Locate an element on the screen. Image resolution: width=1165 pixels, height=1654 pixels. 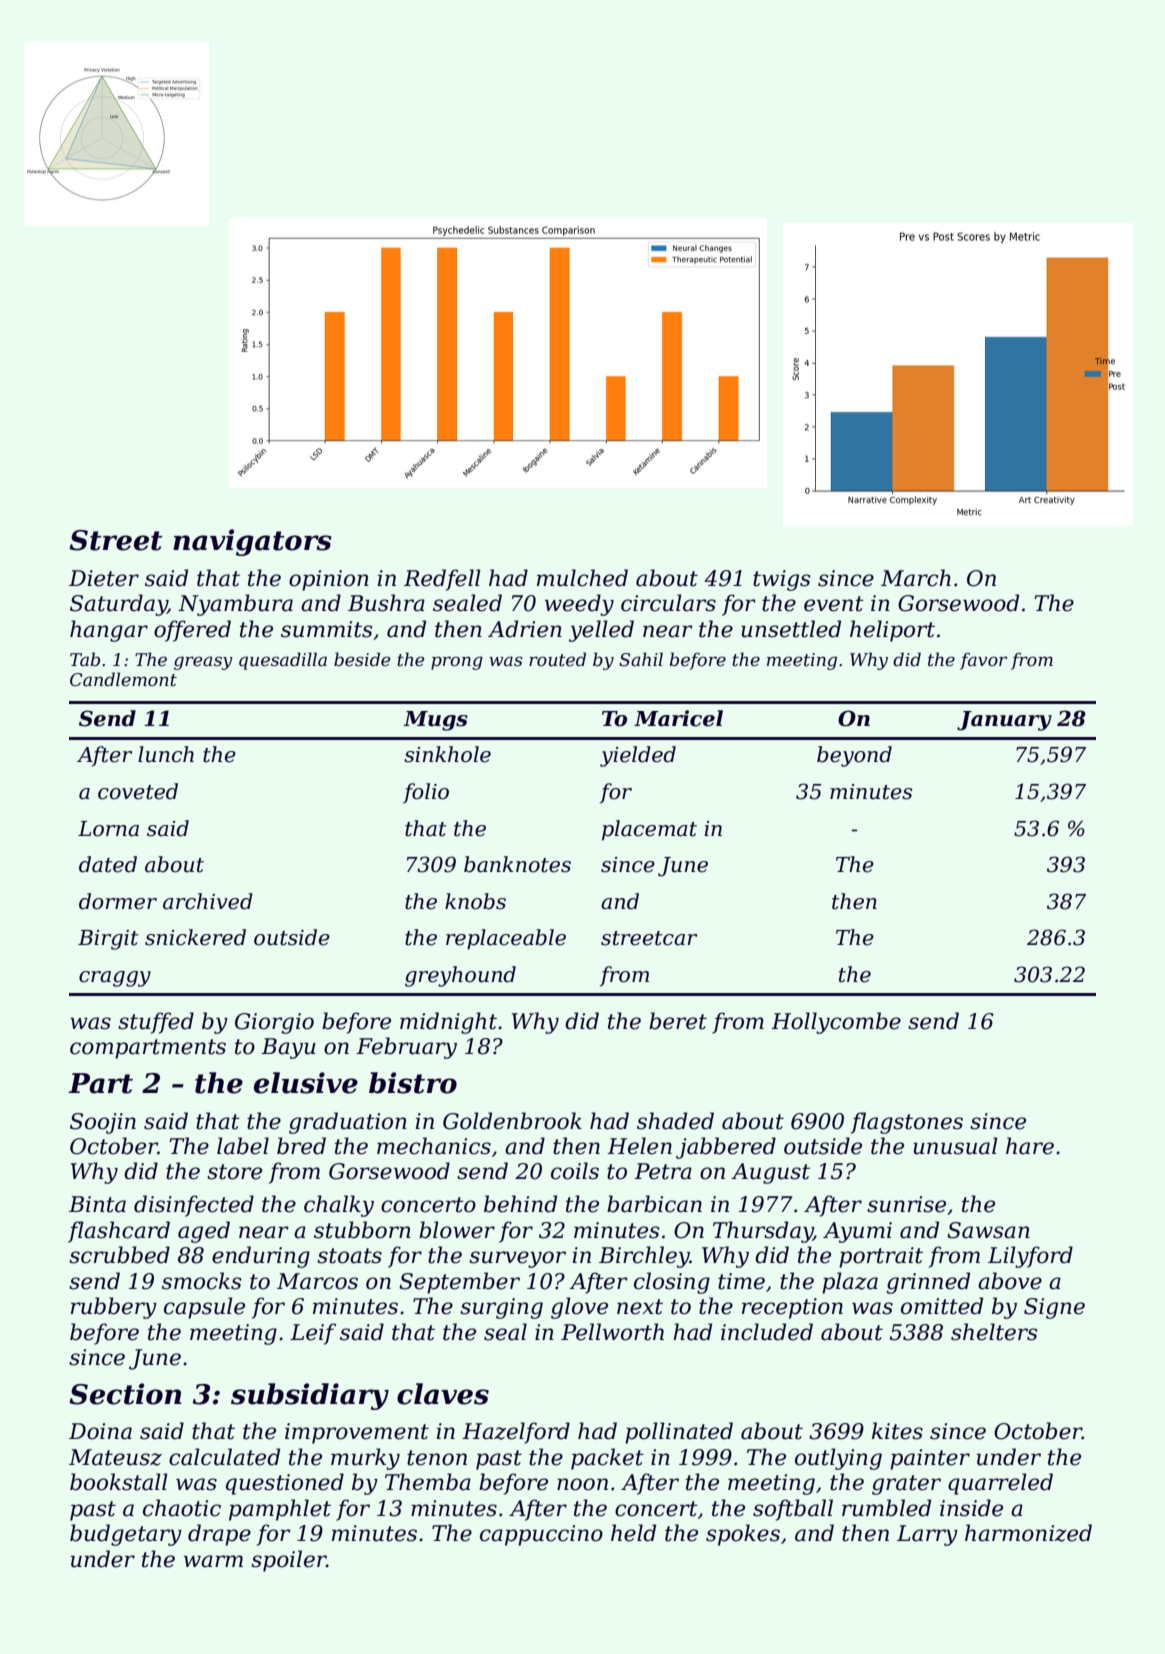
banknotes is located at coordinates (517, 864).
